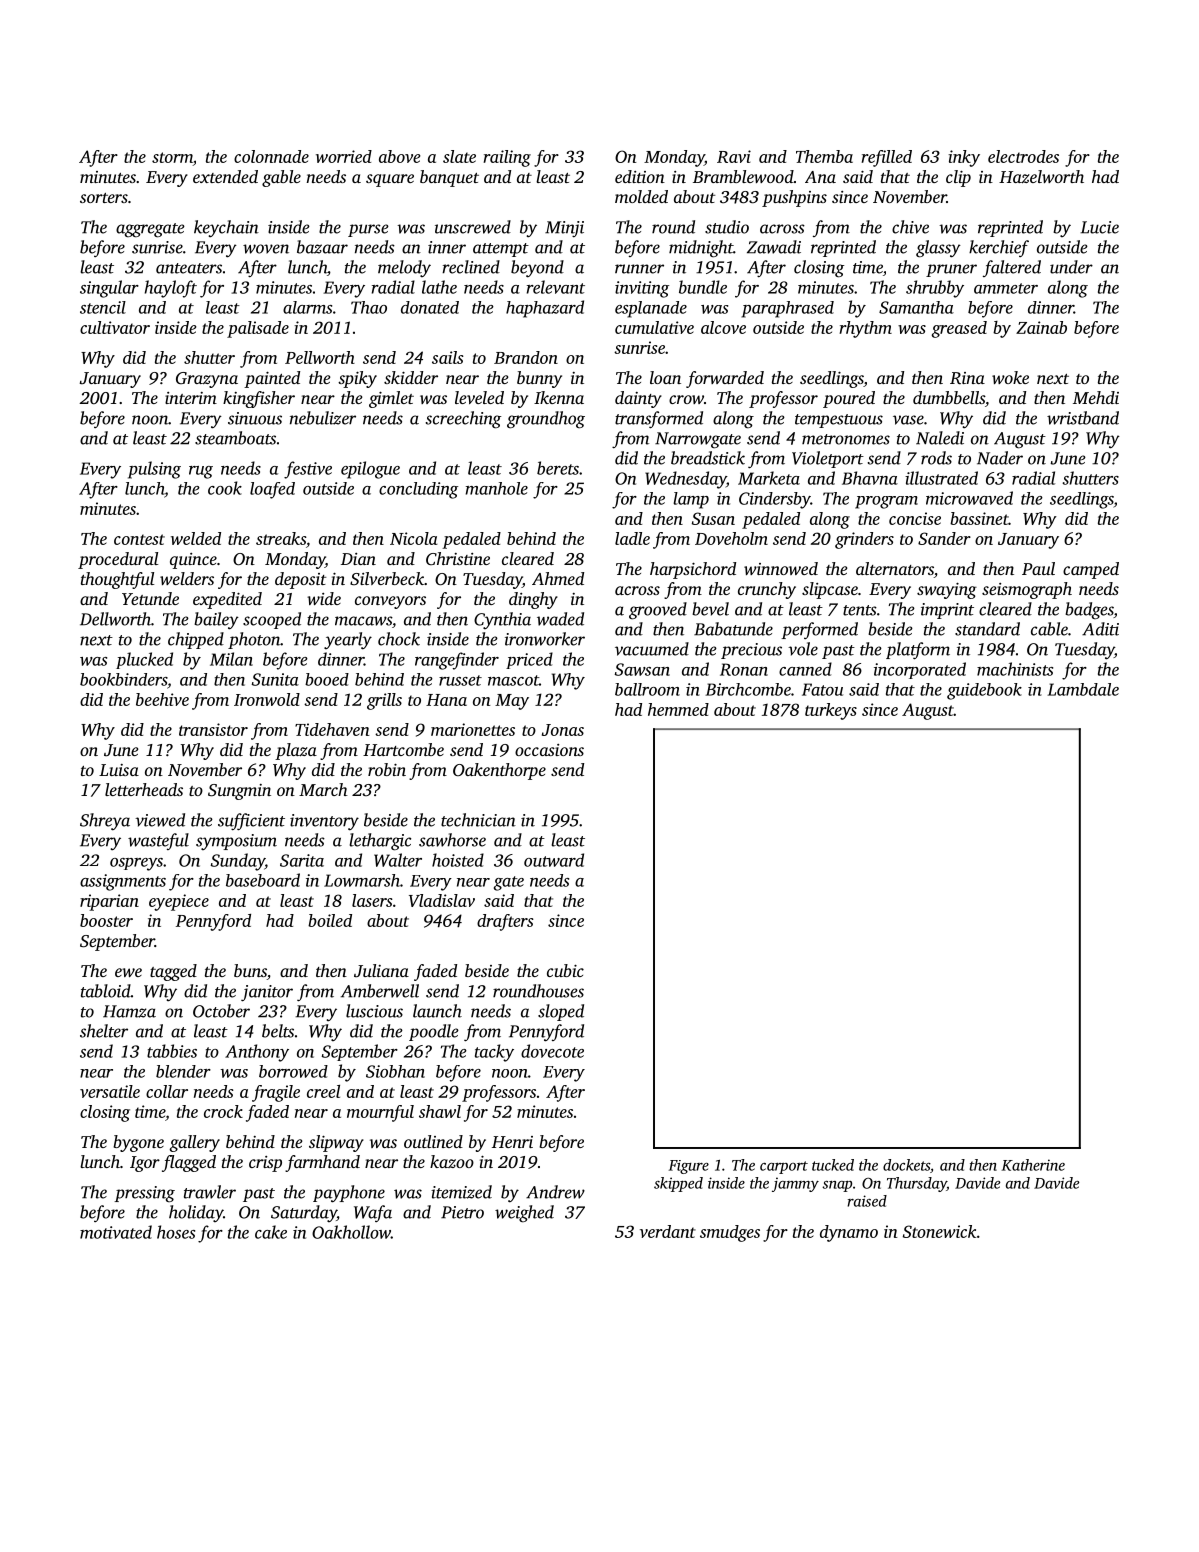 This screenshot has width=1199, height=1552. I want to click on cake, so click(271, 1232).
